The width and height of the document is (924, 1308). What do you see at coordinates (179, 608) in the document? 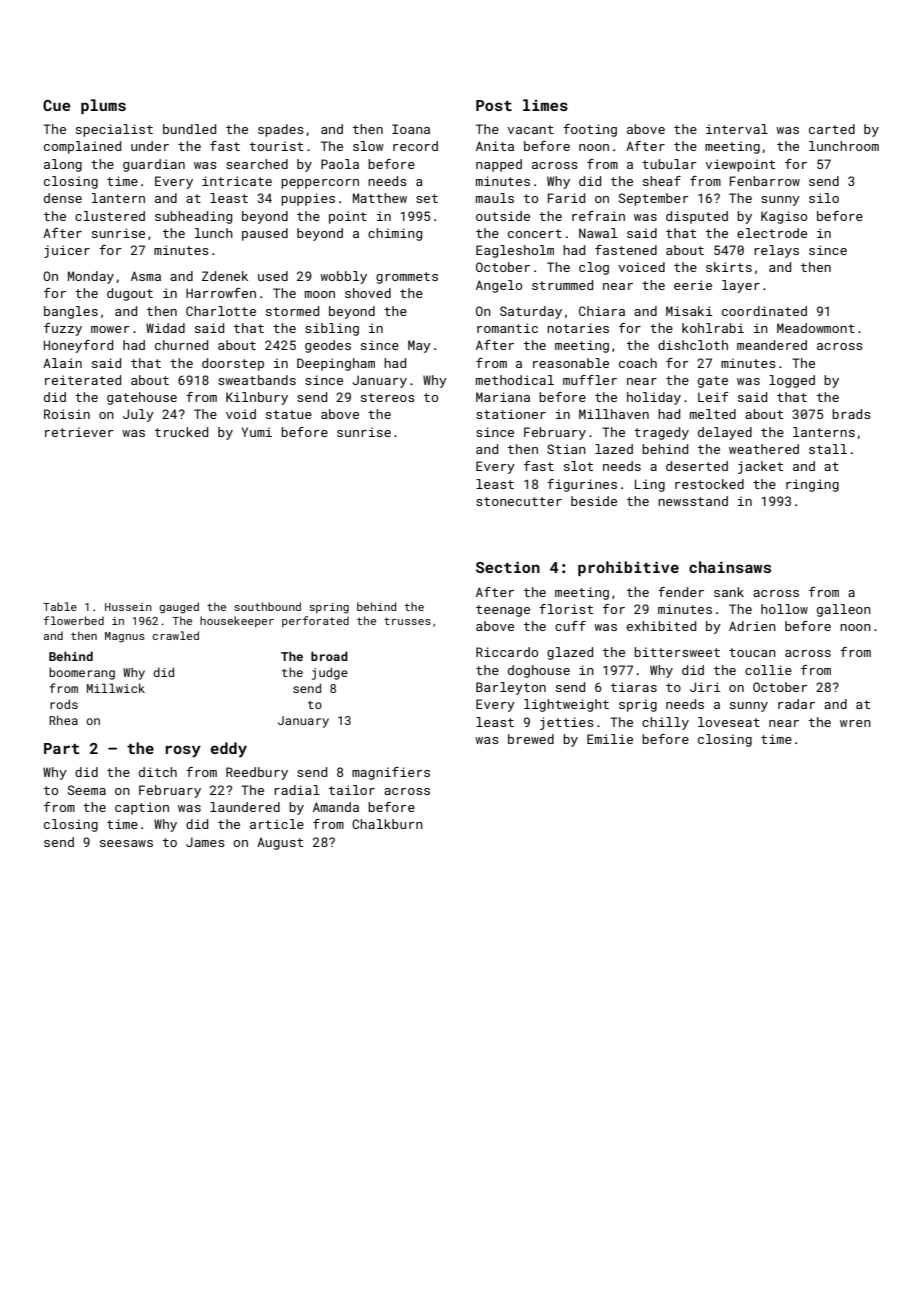
I see `gauged` at bounding box center [179, 608].
